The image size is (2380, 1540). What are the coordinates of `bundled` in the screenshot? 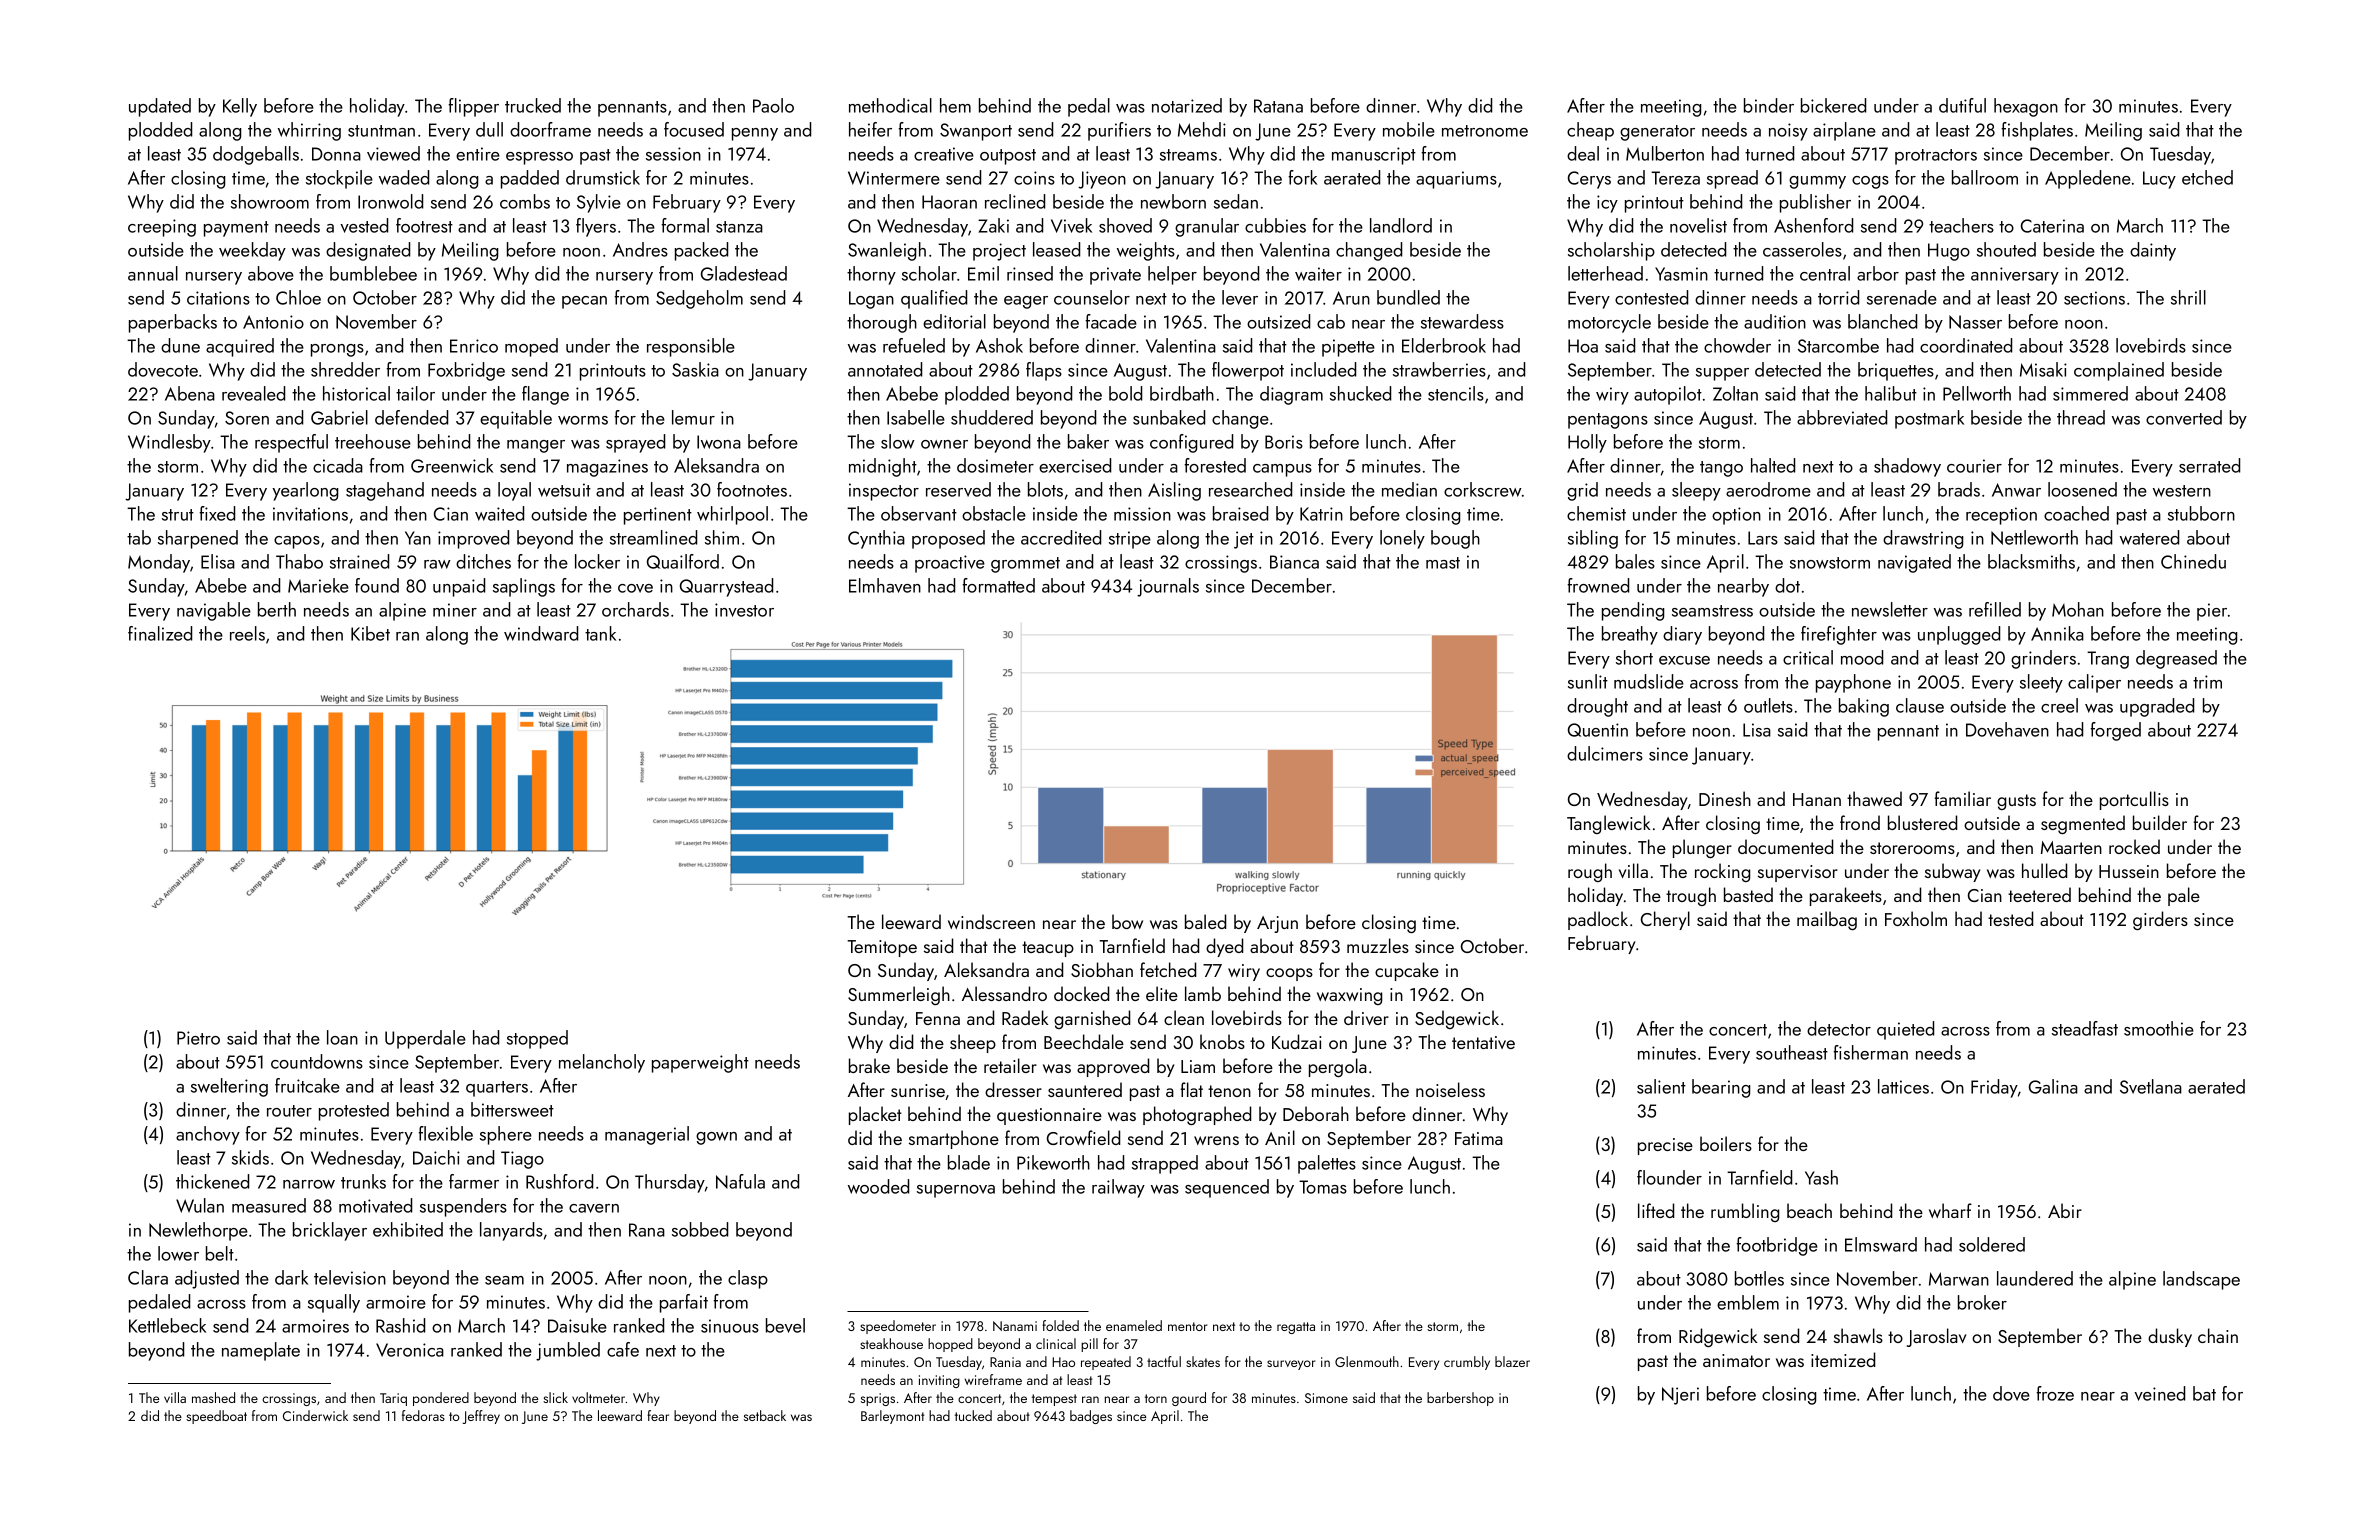 It's located at (1408, 297).
